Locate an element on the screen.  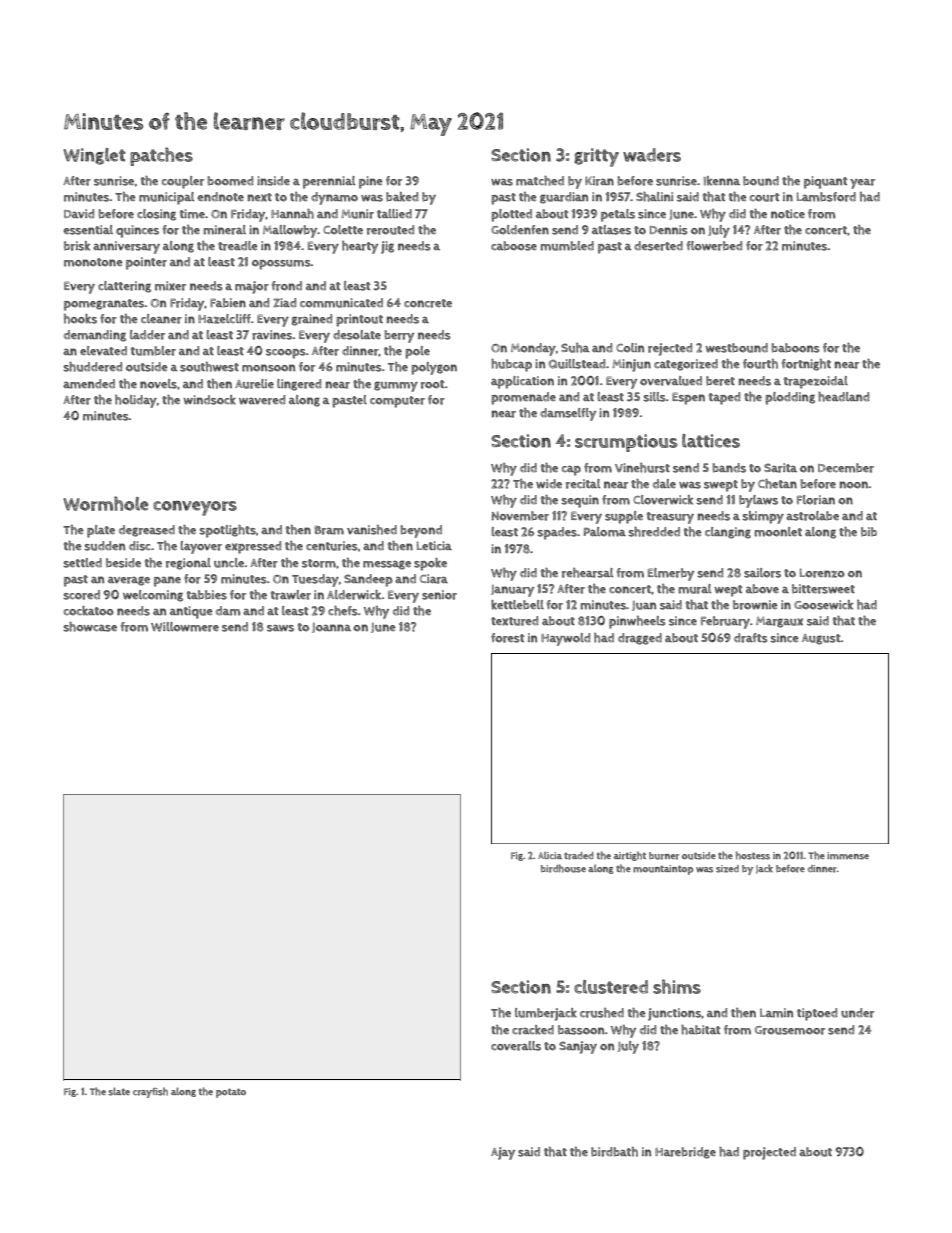
Ajay is located at coordinates (503, 1153).
